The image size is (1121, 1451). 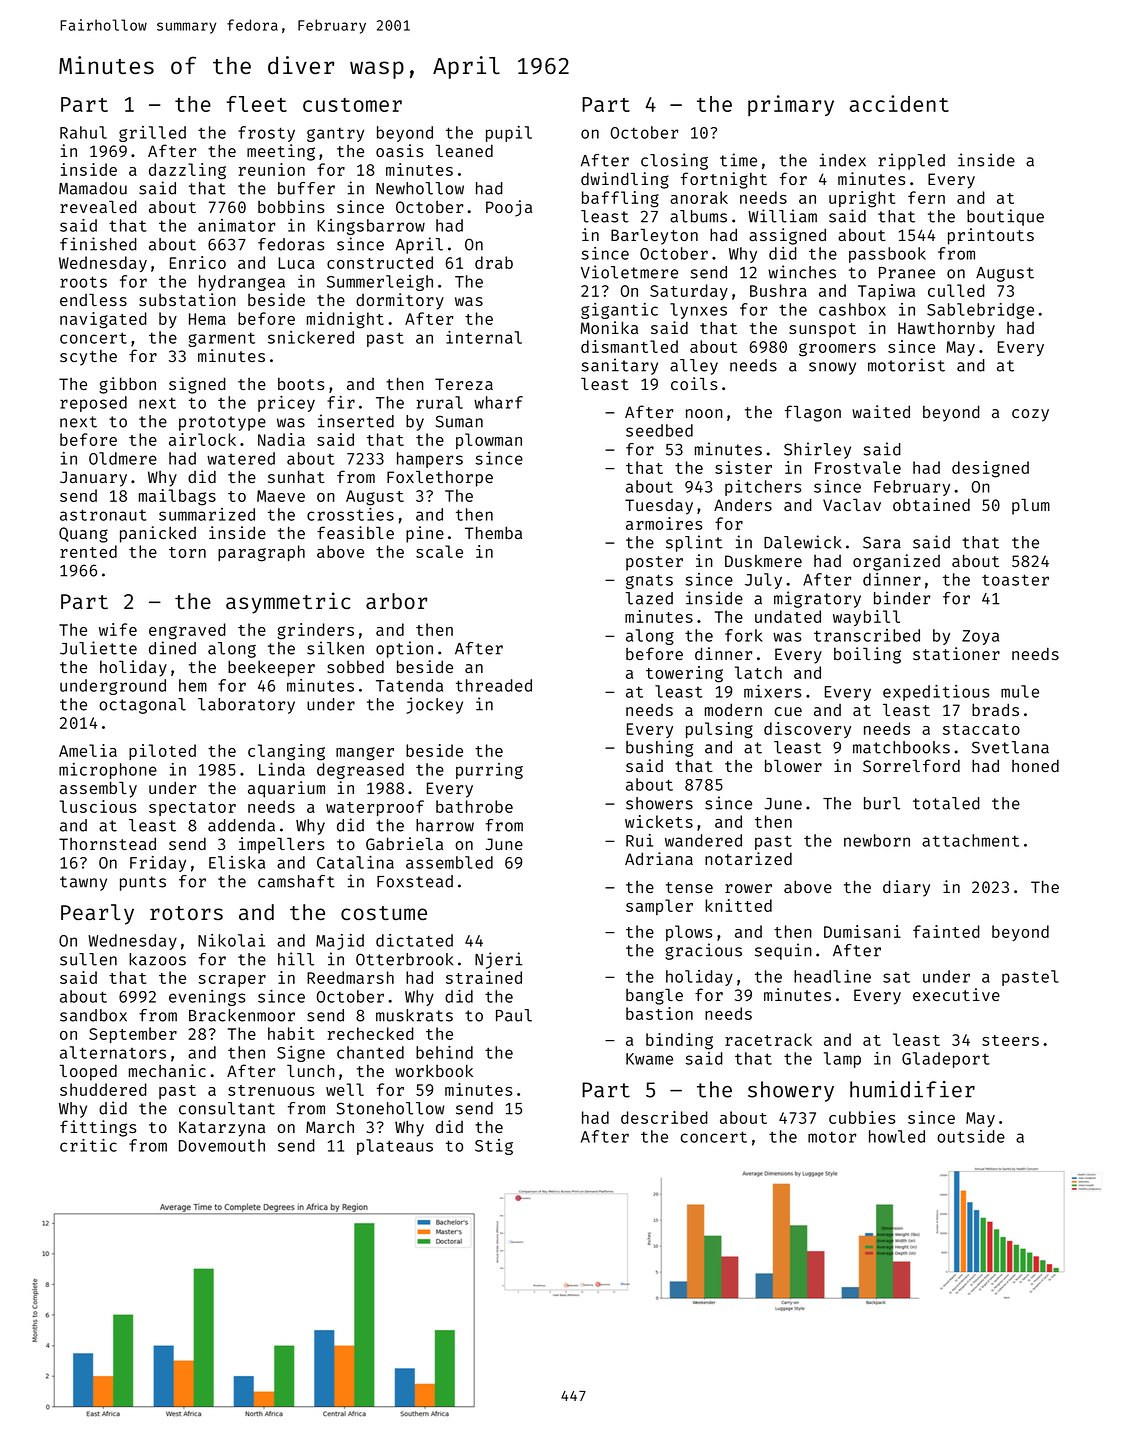 What do you see at coordinates (123, 458) in the page?
I see `Oldmere` at bounding box center [123, 458].
